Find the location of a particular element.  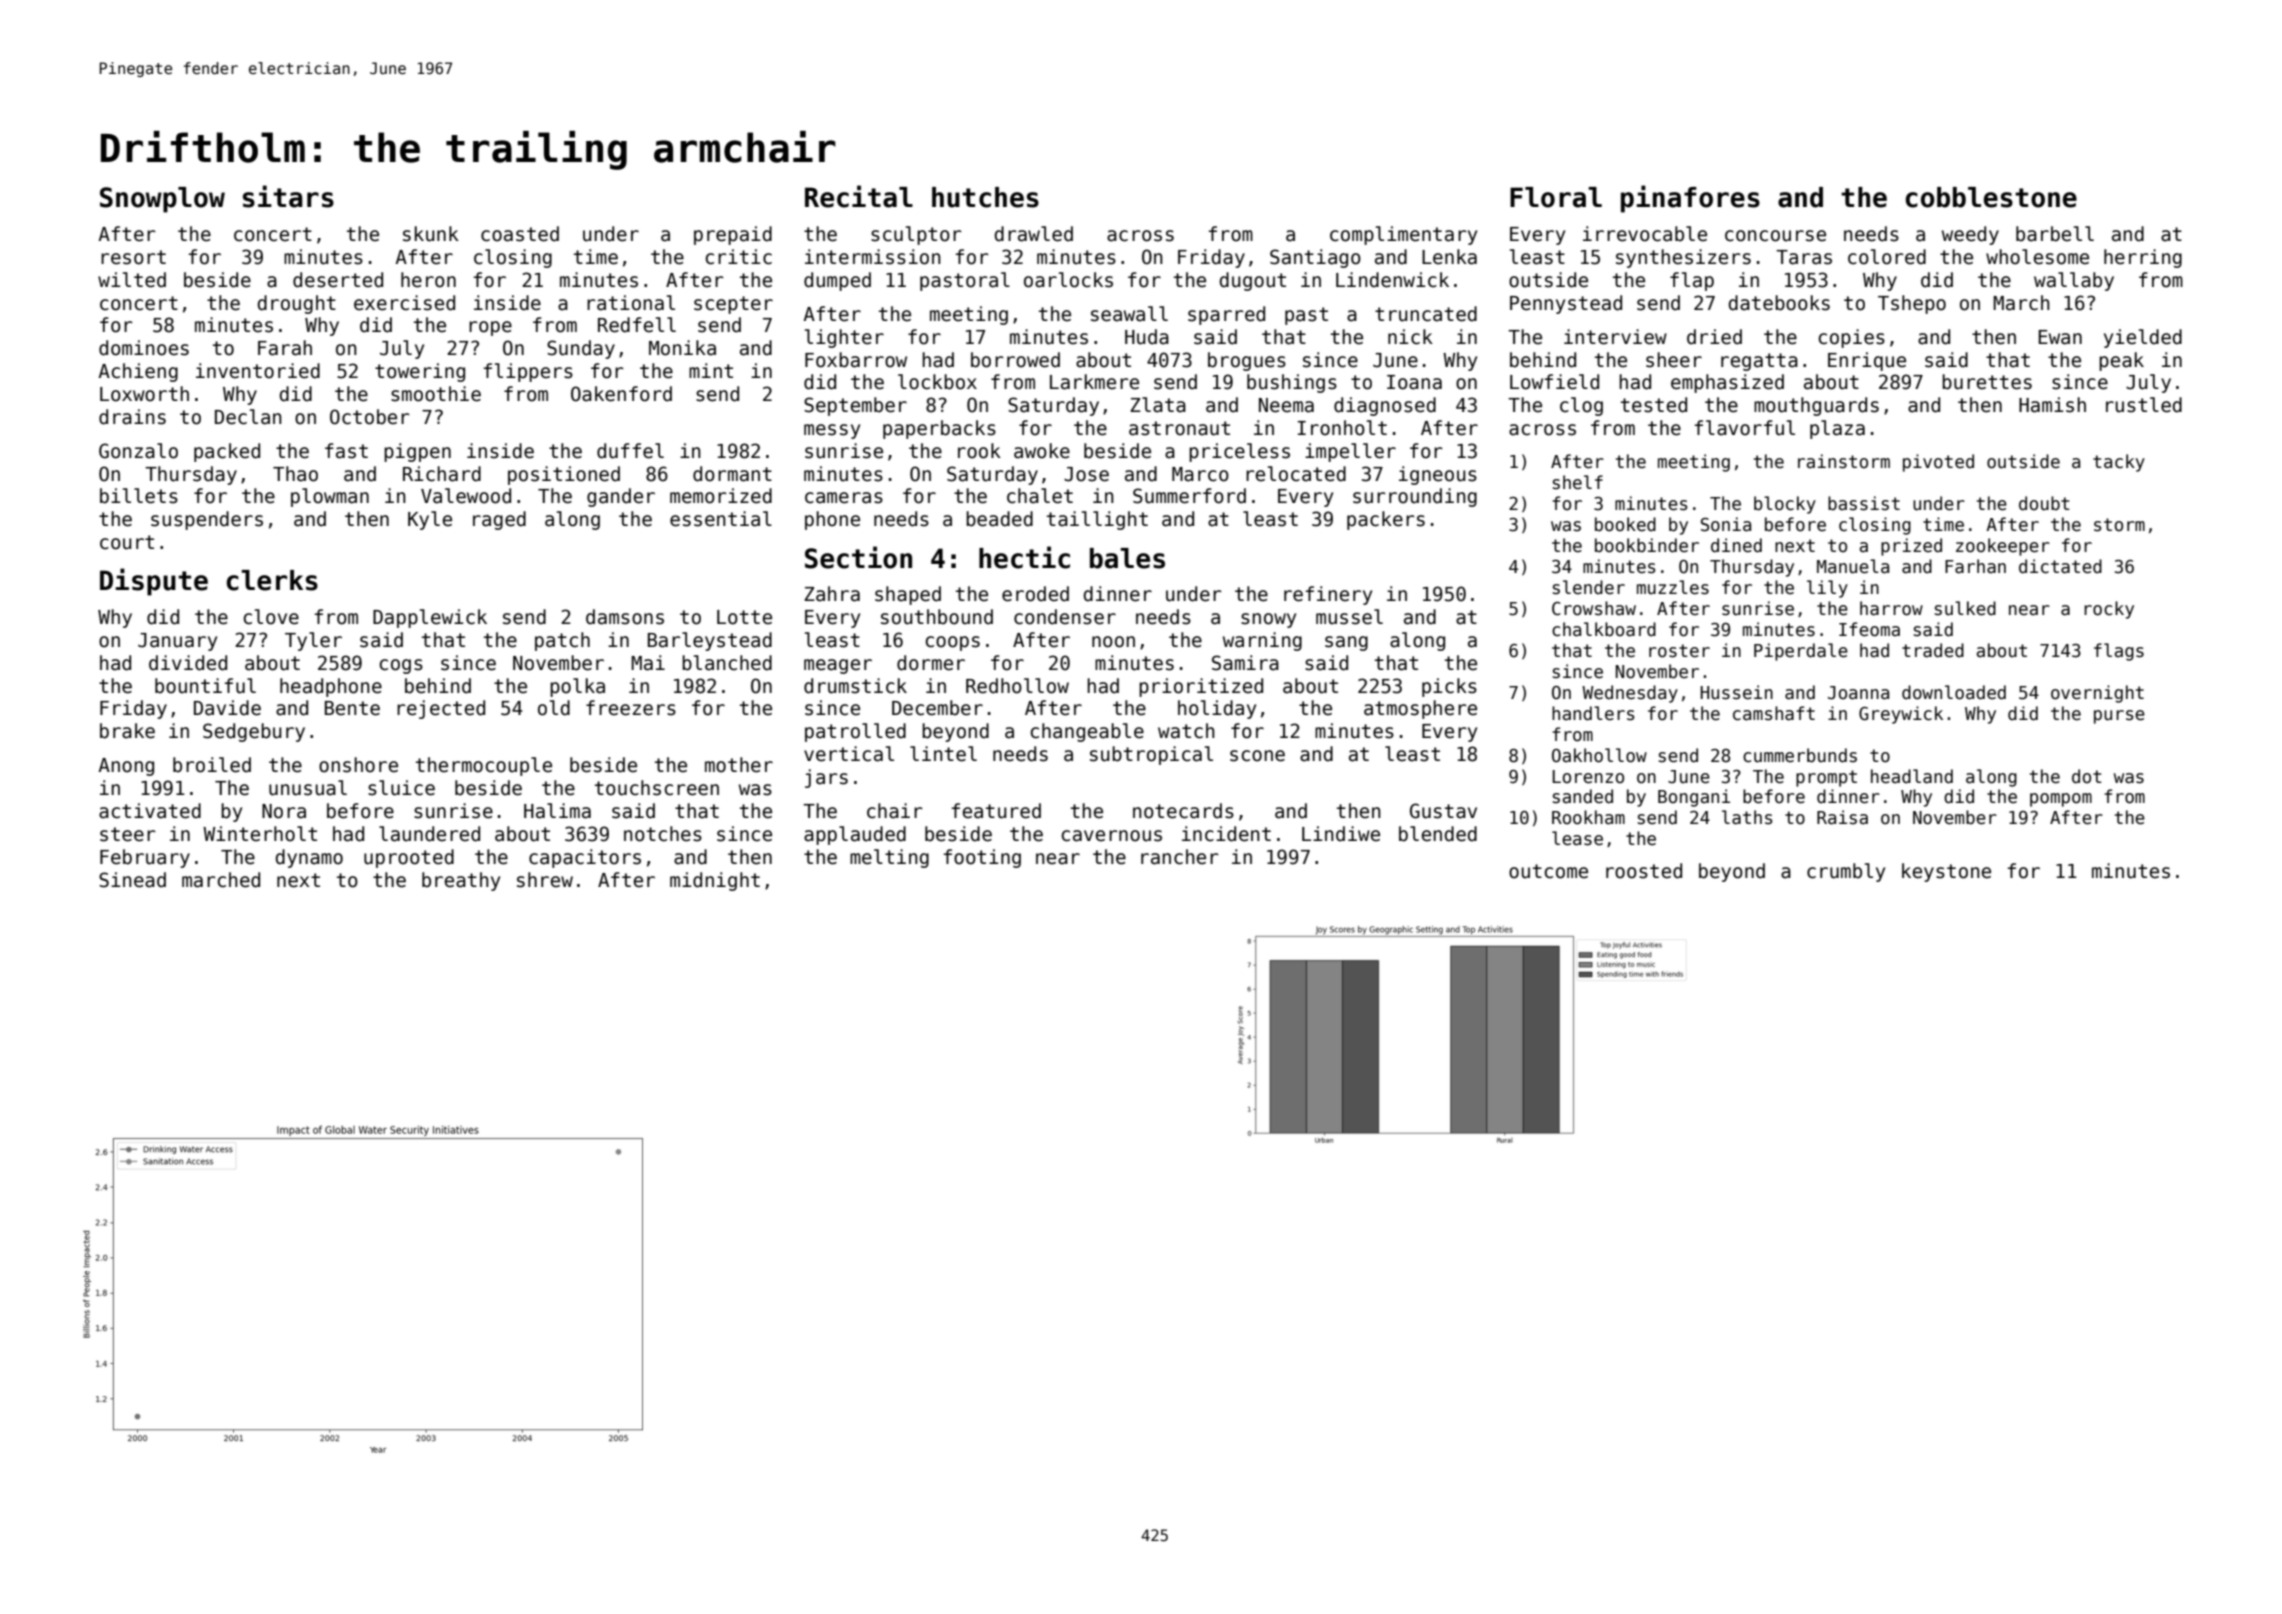

Sinead is located at coordinates (132, 880).
